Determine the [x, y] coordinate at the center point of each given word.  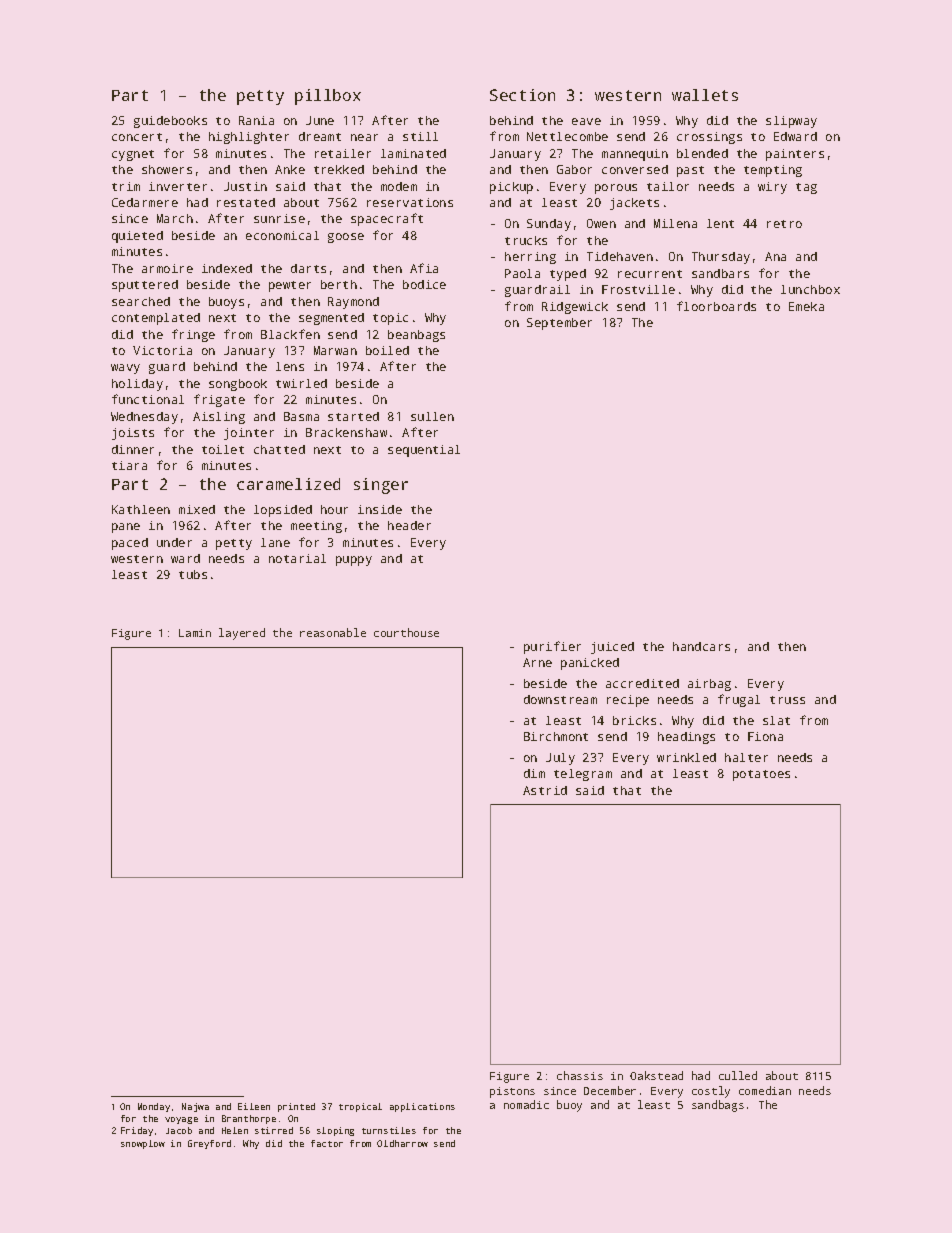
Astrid [545, 790]
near [364, 137]
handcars [701, 646]
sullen [432, 416]
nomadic [526, 1104]
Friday [137, 1131]
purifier [552, 647]
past [690, 171]
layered [242, 634]
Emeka [806, 306]
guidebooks [170, 122]
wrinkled [686, 757]
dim [534, 773]
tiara [129, 465]
